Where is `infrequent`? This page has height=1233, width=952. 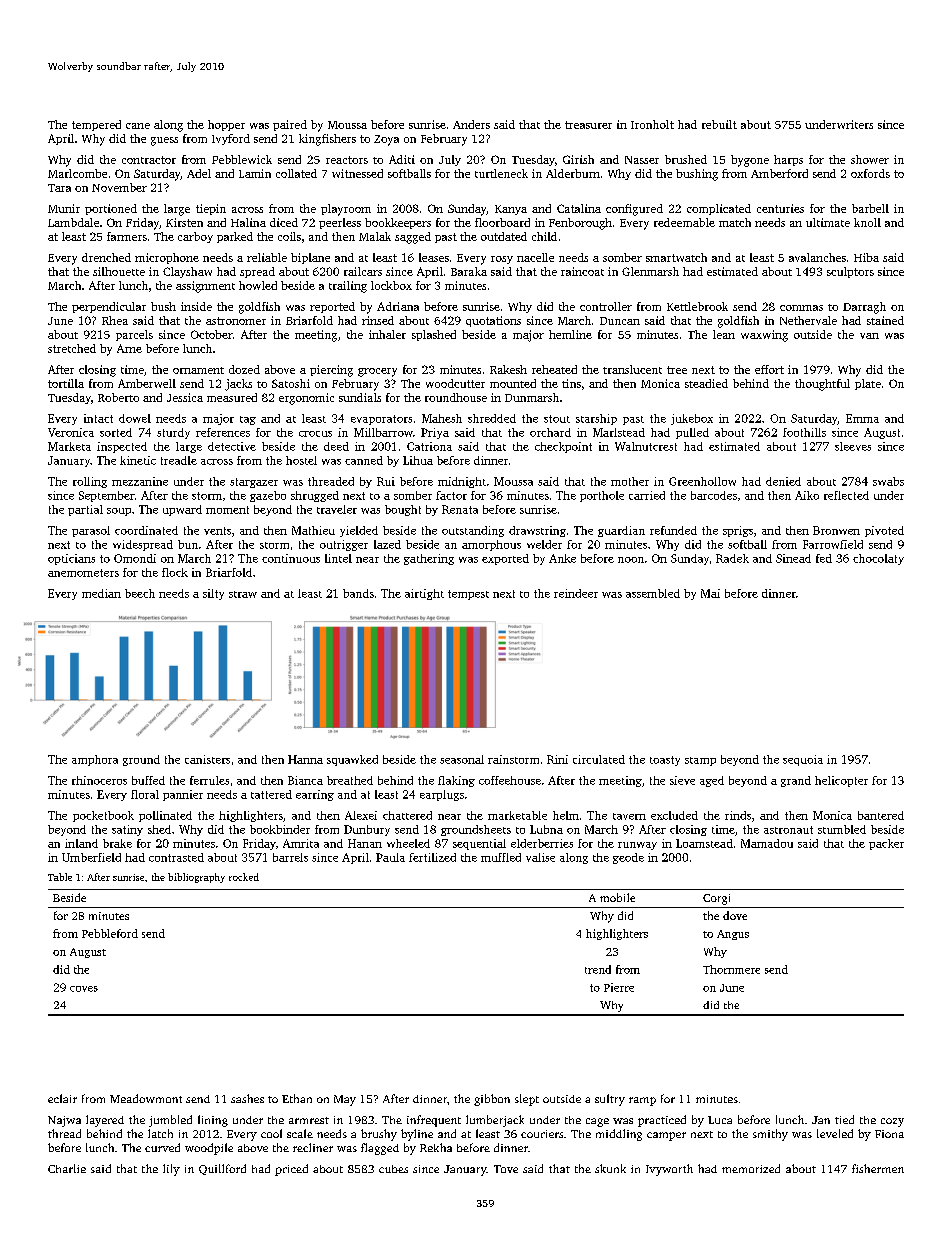 infrequent is located at coordinates (434, 1121).
